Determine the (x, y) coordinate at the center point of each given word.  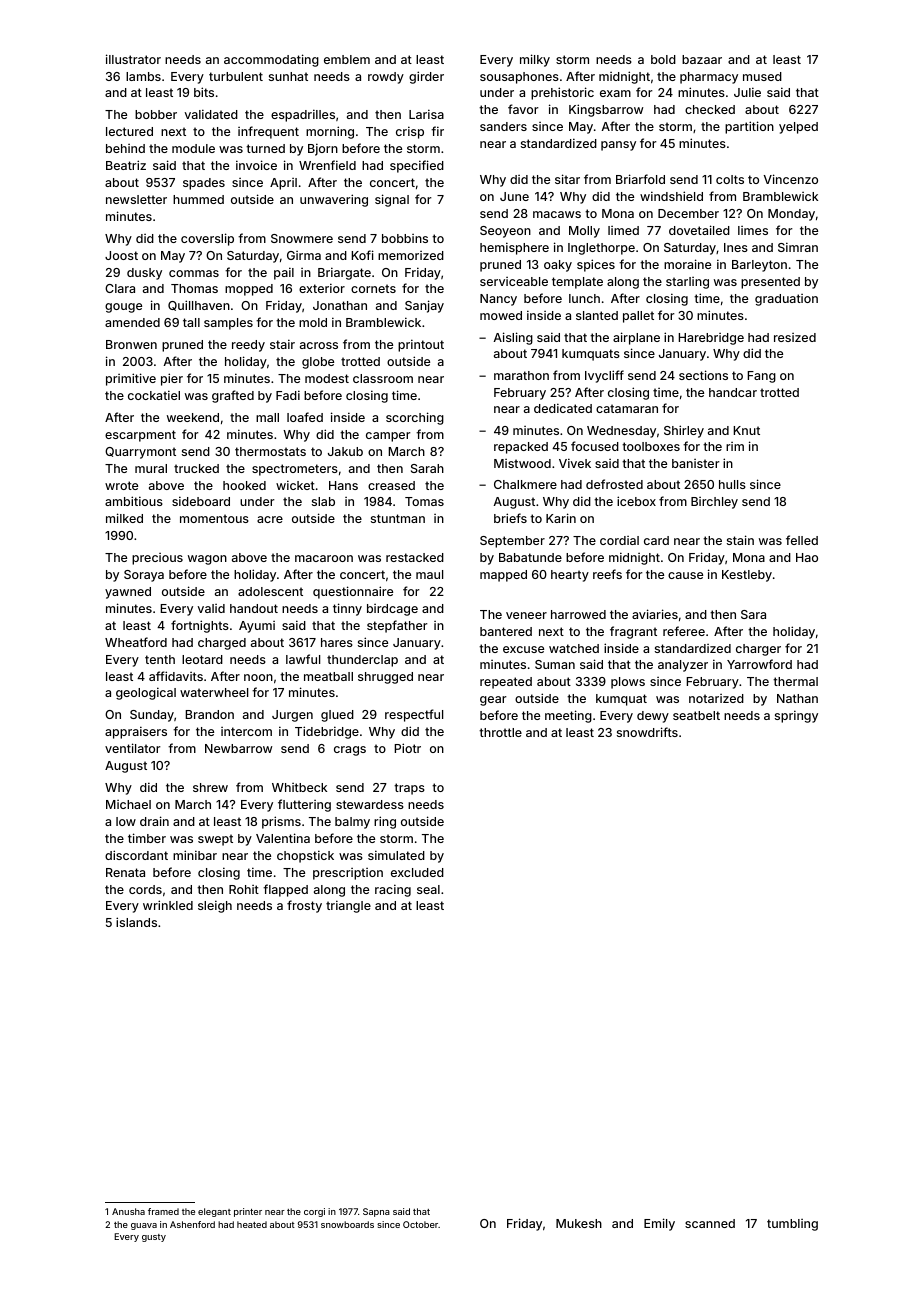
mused (762, 76)
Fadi (288, 395)
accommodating (271, 60)
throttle (500, 732)
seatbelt (696, 715)
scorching (415, 418)
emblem (347, 59)
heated (252, 1224)
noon (258, 677)
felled (802, 540)
